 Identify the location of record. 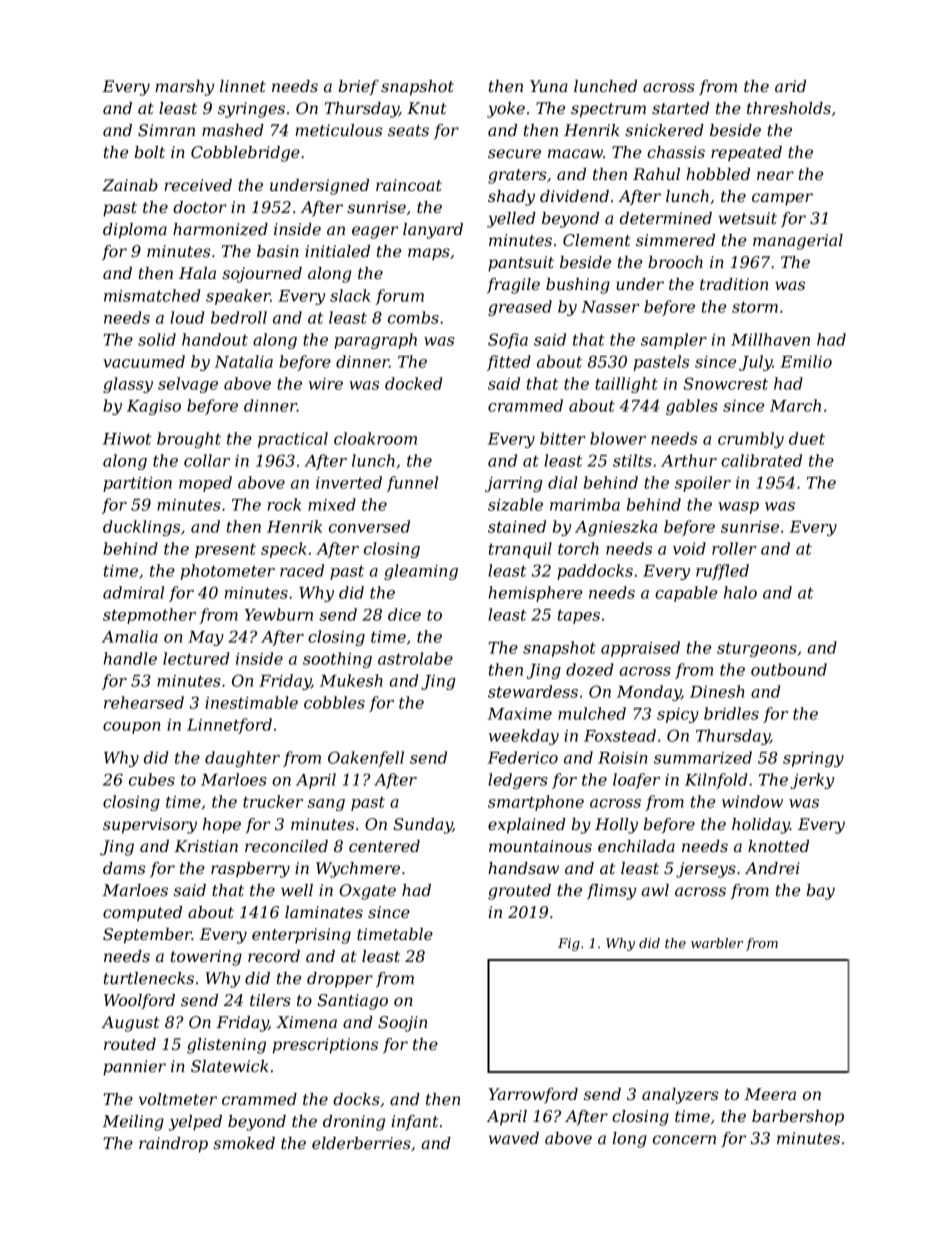
(274, 956).
